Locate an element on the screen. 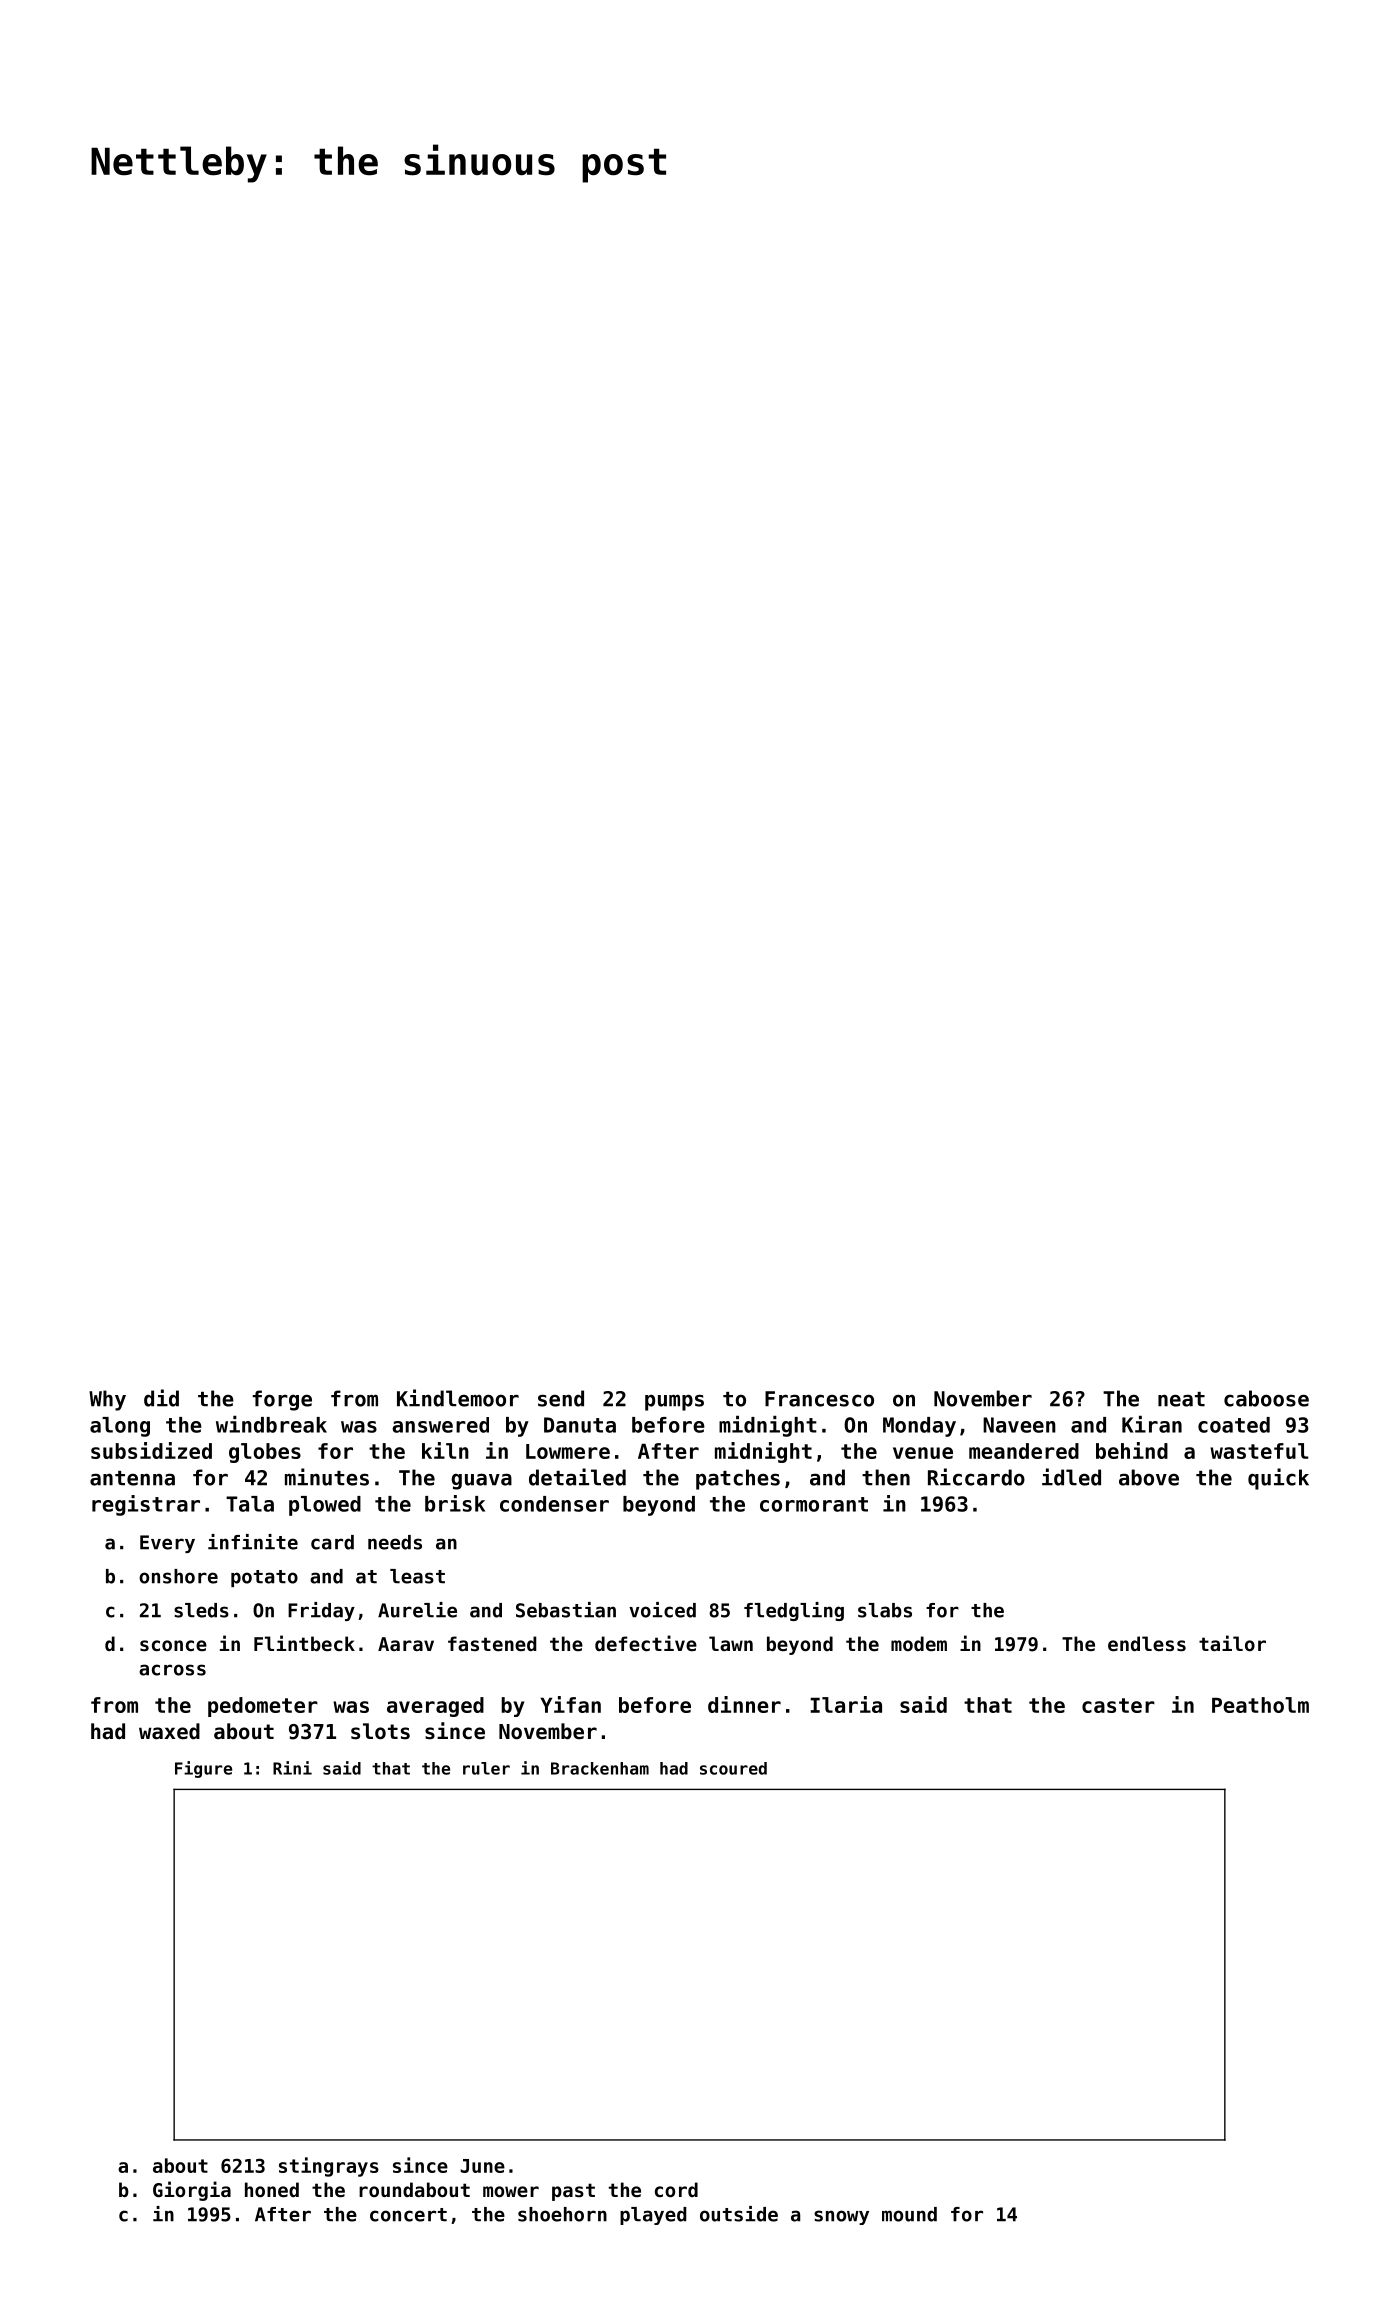 The height and width of the screenshot is (2304, 1399). pedometer is located at coordinates (263, 1707).
